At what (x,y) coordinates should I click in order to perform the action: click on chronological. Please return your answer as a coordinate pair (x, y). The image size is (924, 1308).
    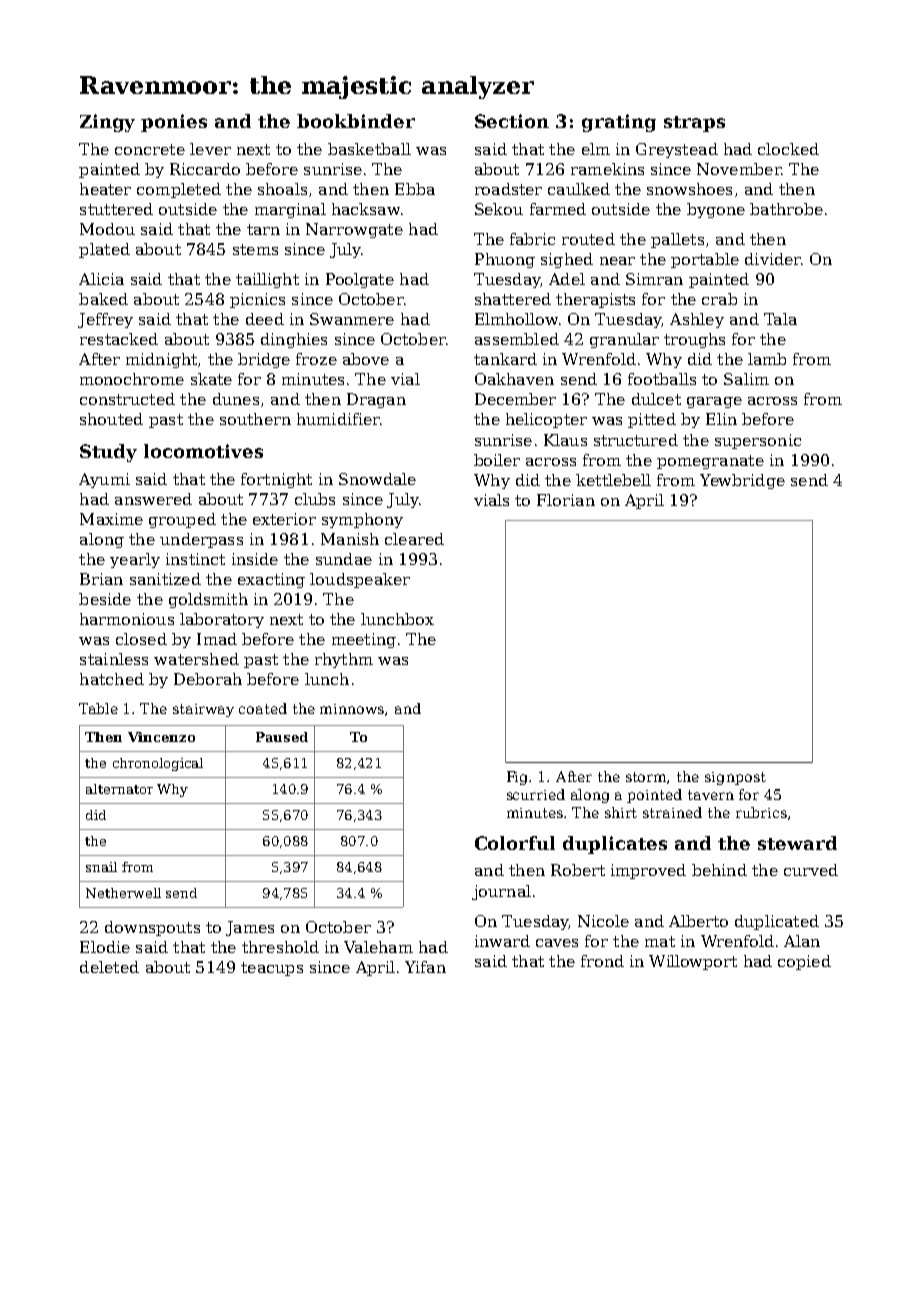
    Looking at the image, I should click on (158, 764).
